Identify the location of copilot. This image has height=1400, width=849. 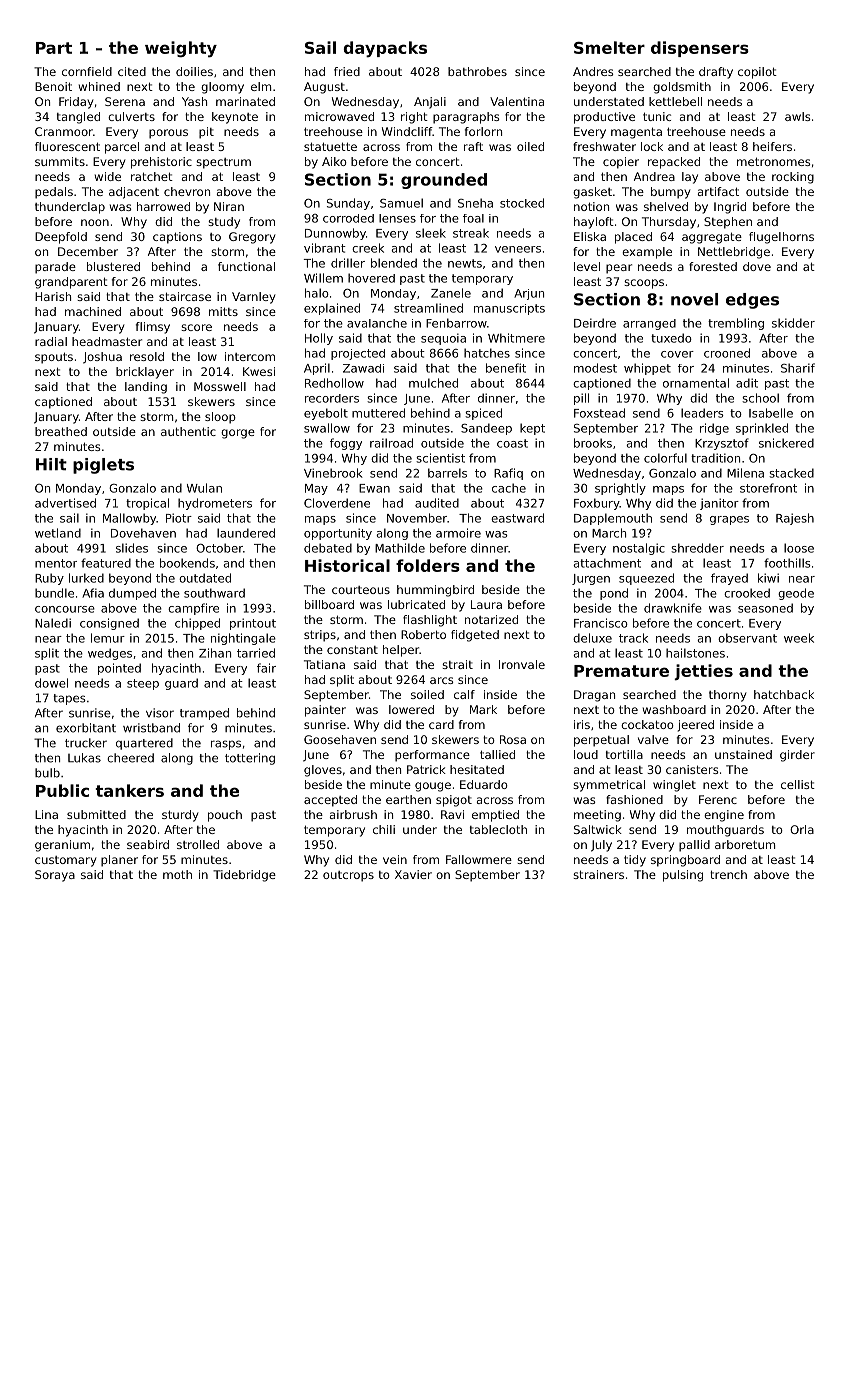
(757, 73).
